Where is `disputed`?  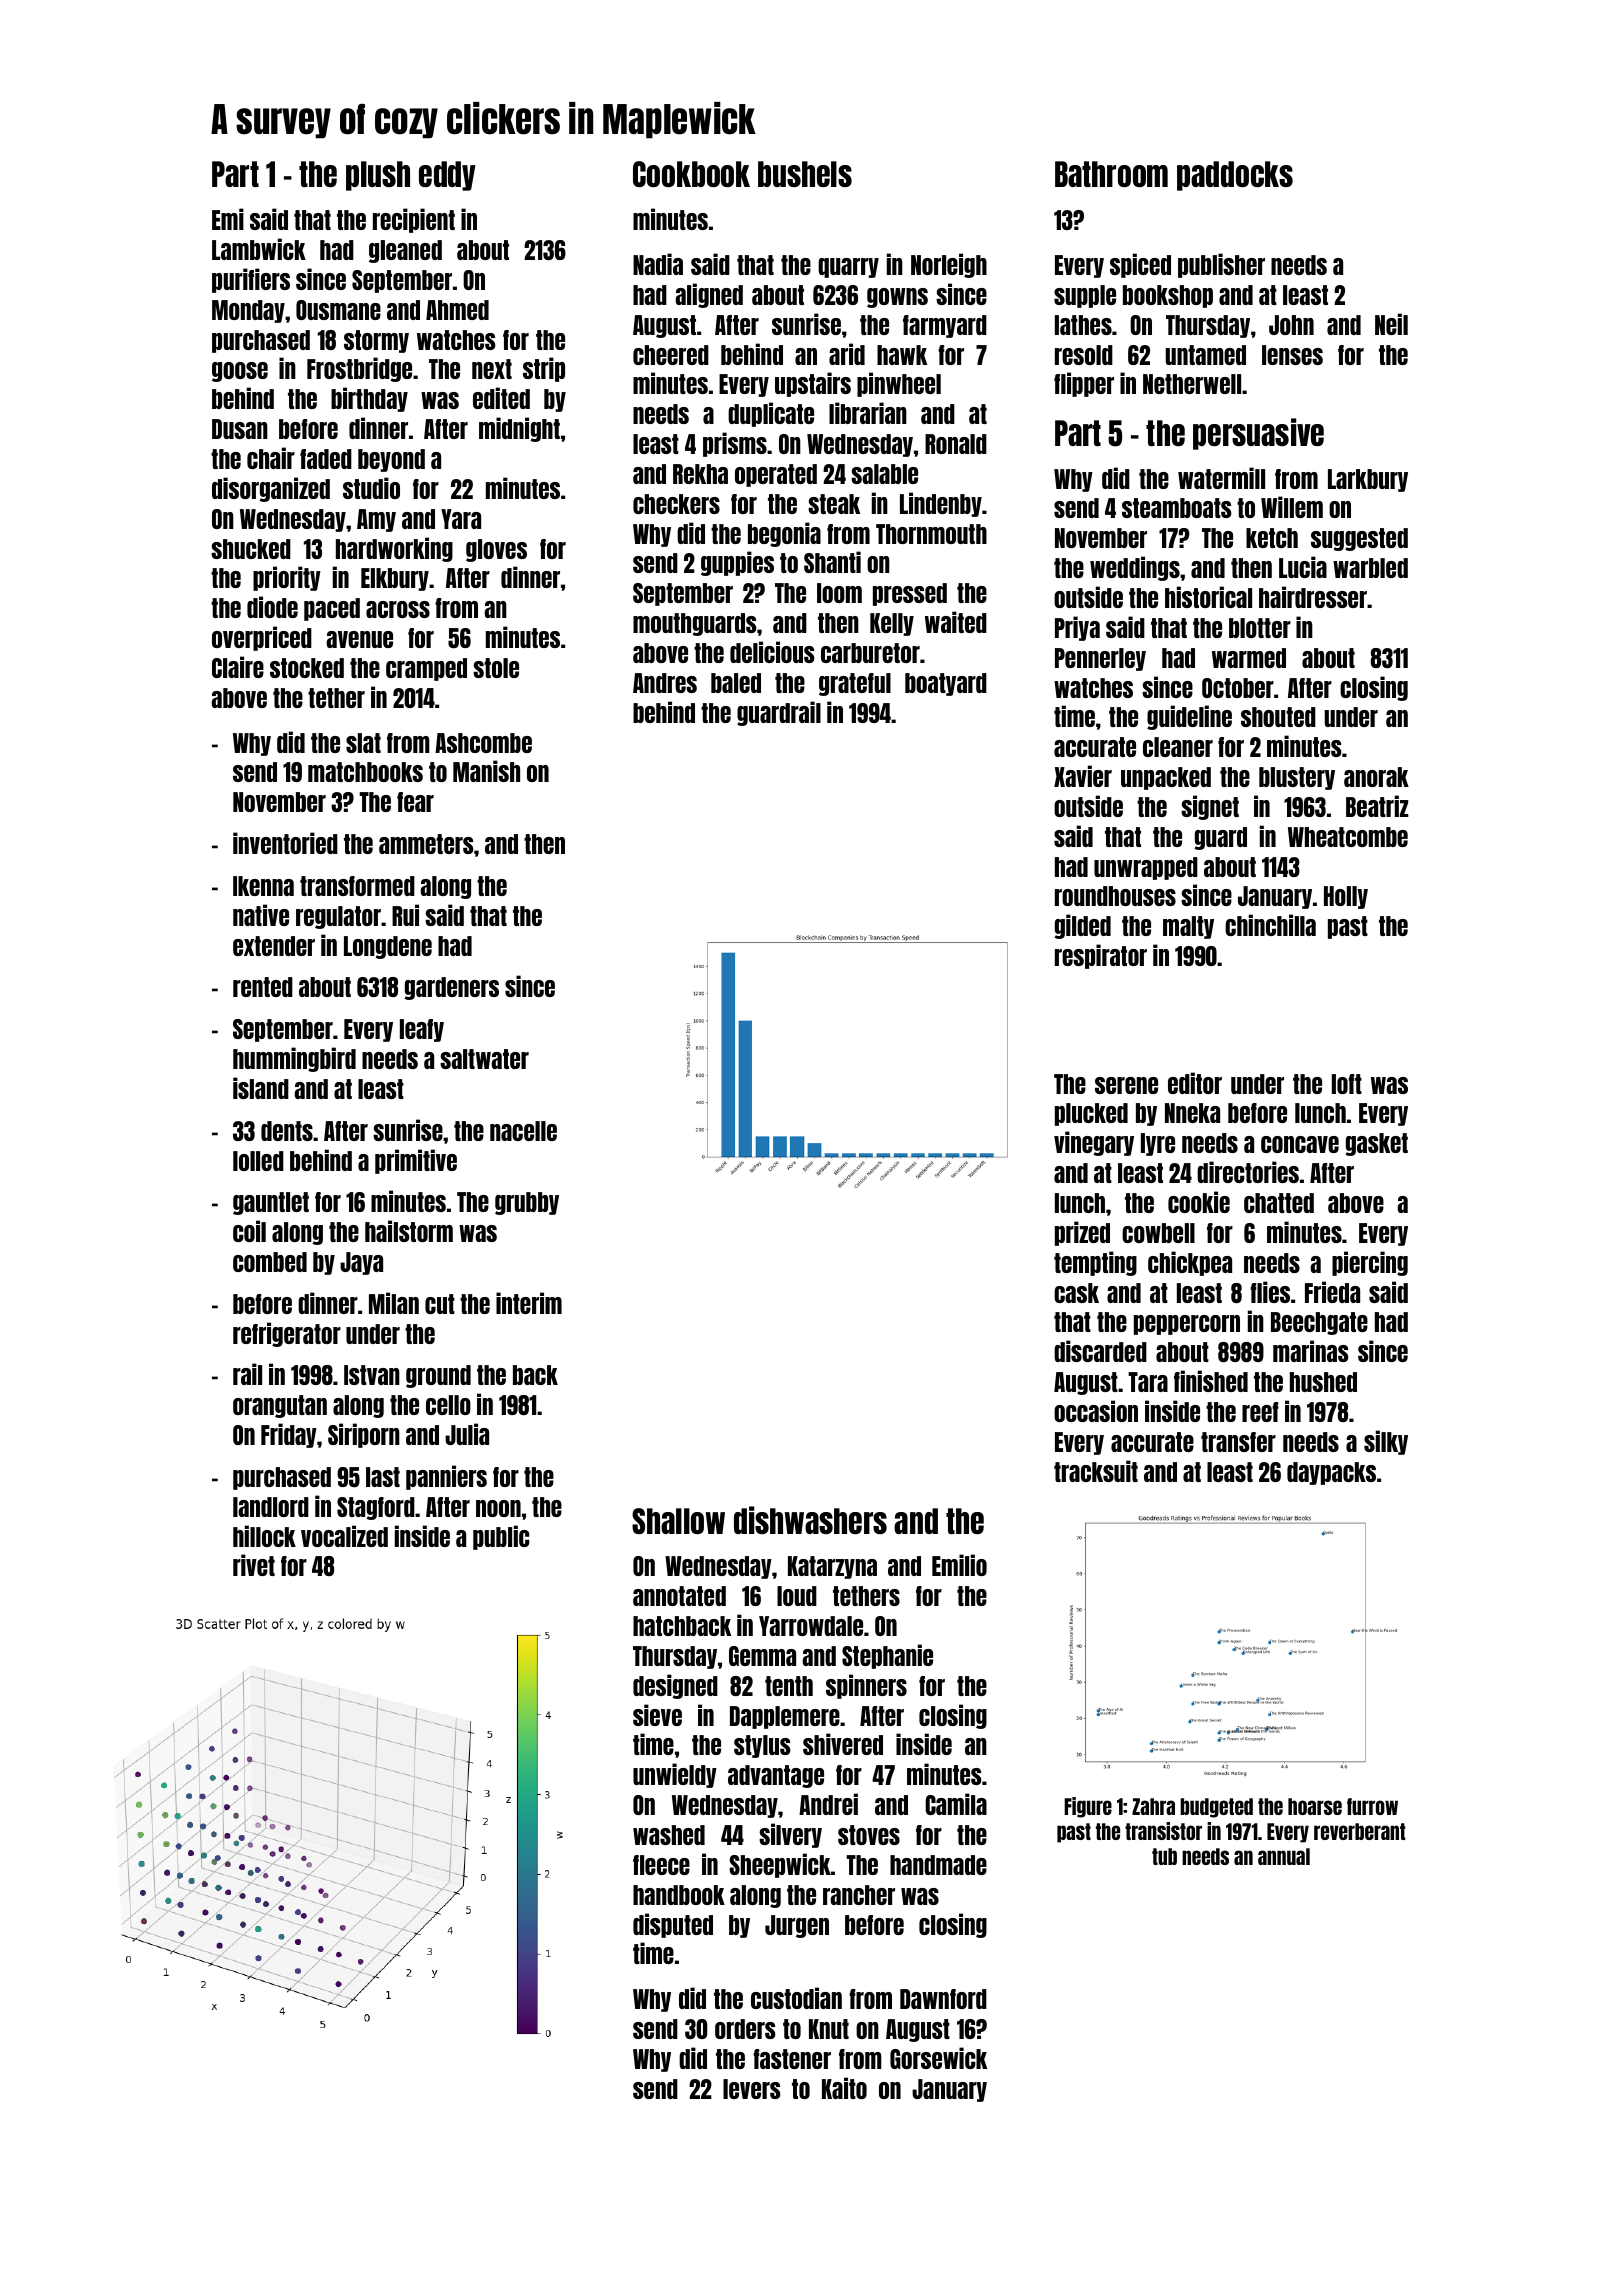 disputed is located at coordinates (673, 1925).
